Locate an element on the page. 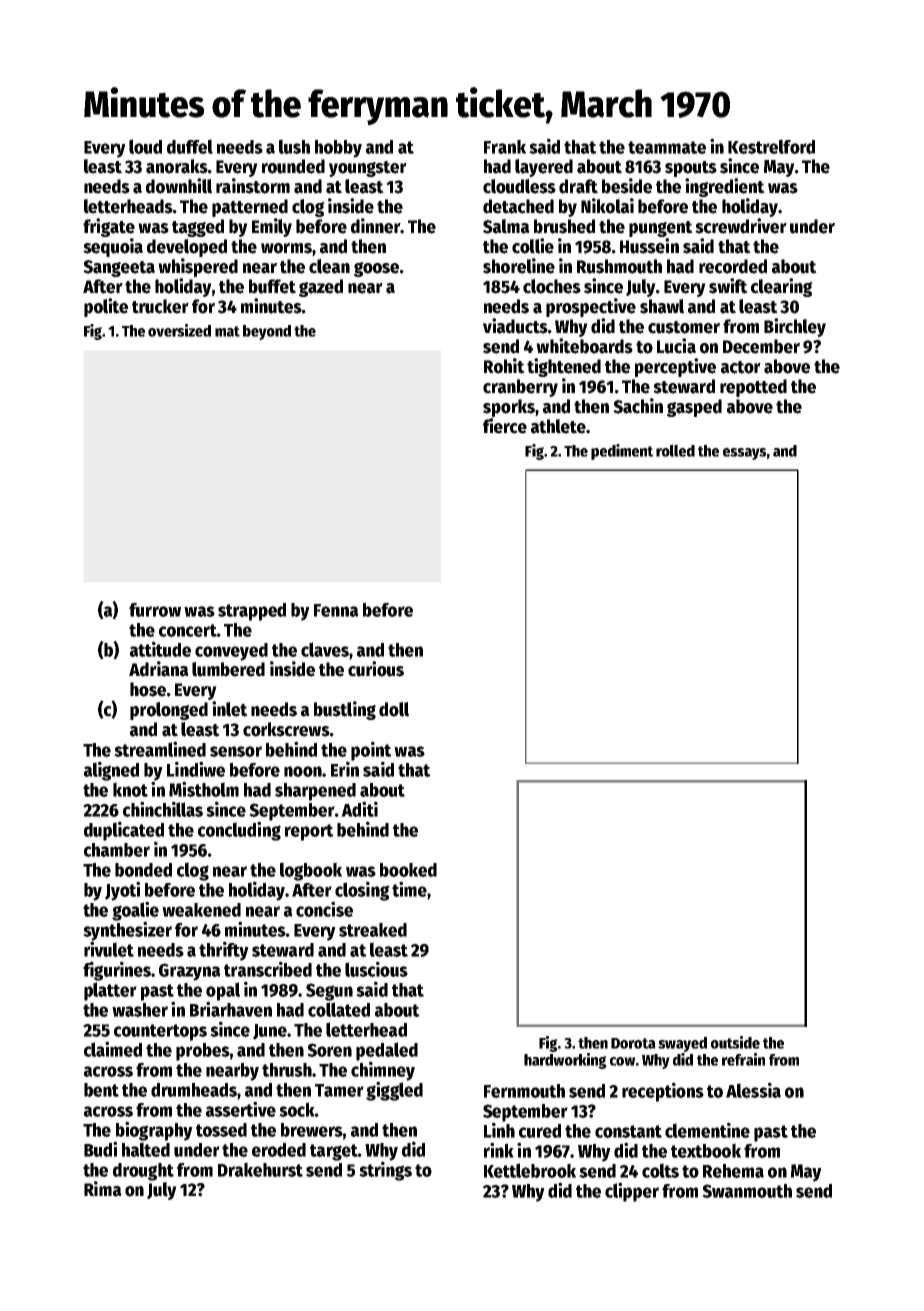 The image size is (924, 1311). detached is located at coordinates (518, 206).
